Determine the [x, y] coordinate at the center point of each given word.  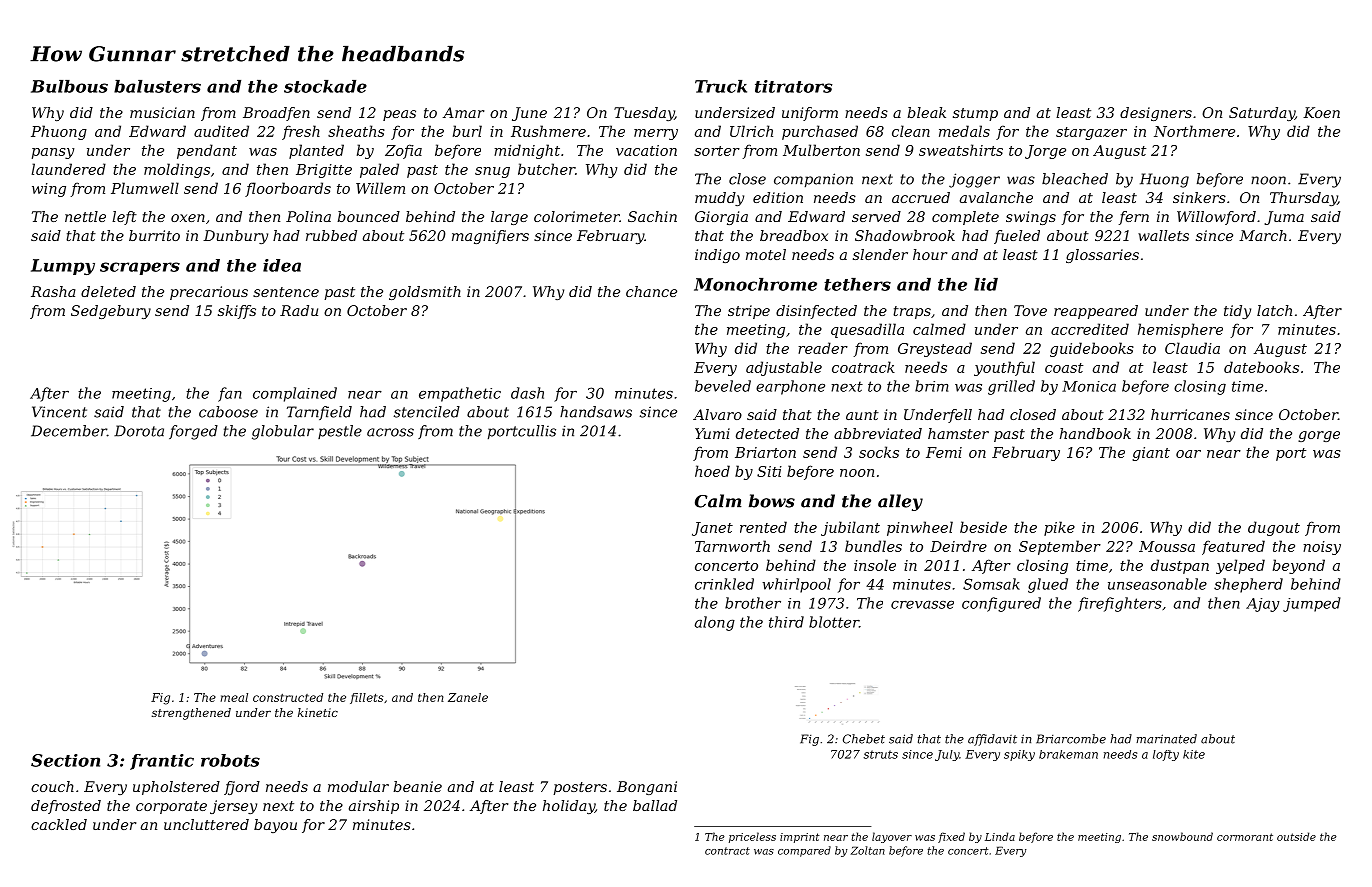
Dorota [139, 431]
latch [1274, 310]
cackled [59, 824]
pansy [53, 153]
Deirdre [958, 546]
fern [1134, 218]
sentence [286, 292]
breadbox [794, 235]
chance [651, 291]
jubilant [850, 528]
